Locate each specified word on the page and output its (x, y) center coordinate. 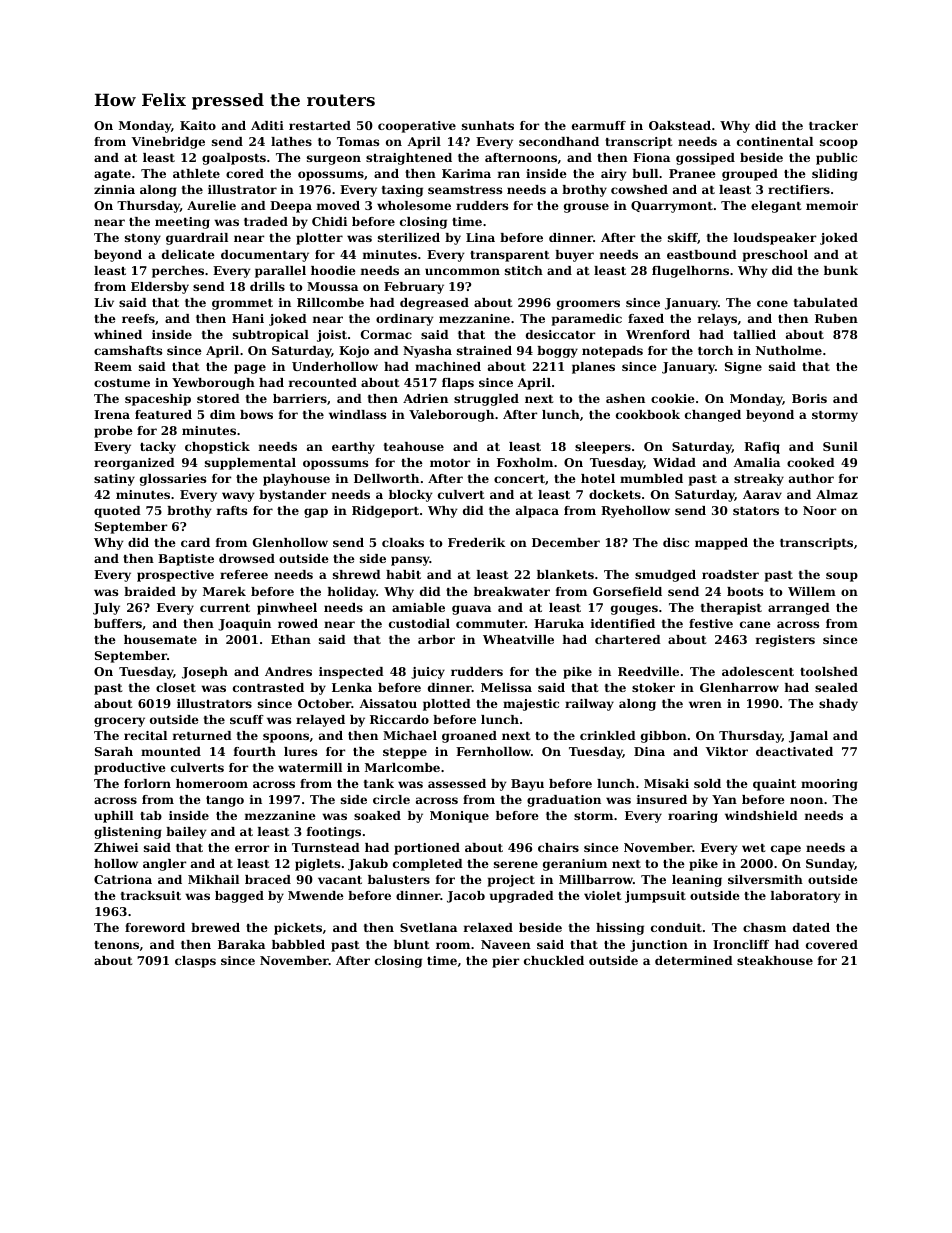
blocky (410, 496)
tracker (833, 125)
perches (178, 272)
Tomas (358, 141)
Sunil (840, 446)
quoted (117, 512)
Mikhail (213, 879)
